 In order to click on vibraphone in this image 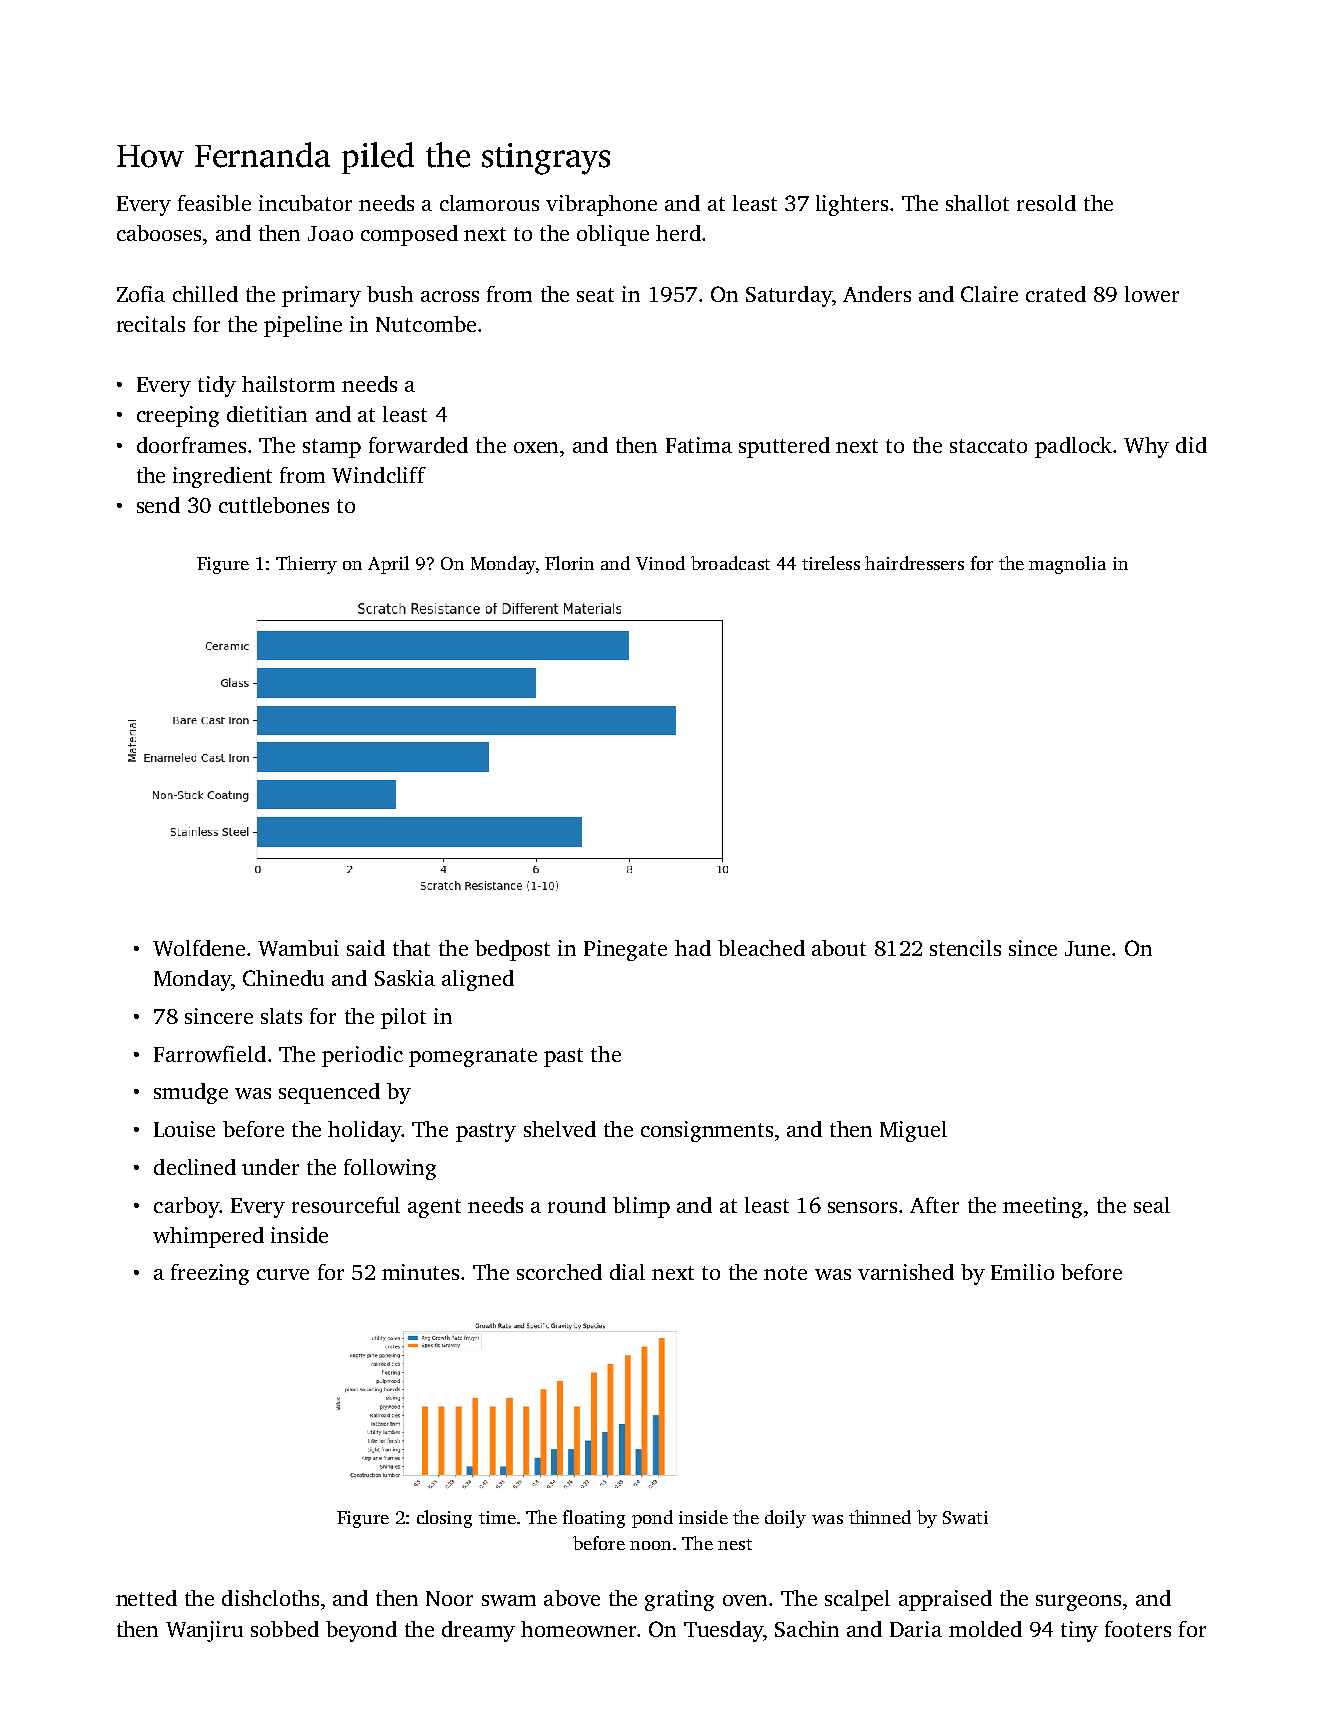, I will do `click(601, 205)`.
